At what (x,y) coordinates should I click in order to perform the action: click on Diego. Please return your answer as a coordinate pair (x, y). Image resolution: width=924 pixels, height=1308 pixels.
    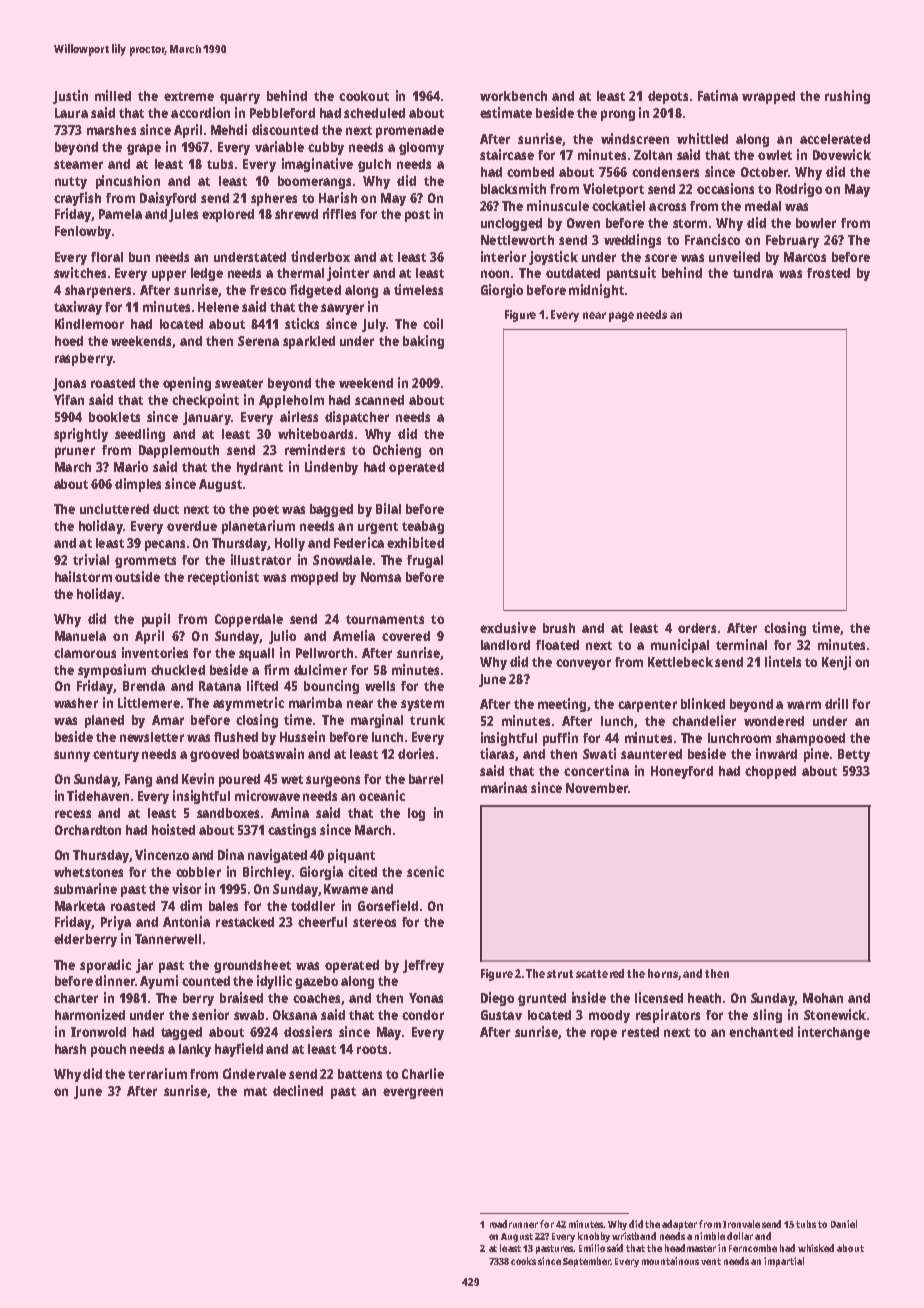
    Looking at the image, I should click on (497, 999).
